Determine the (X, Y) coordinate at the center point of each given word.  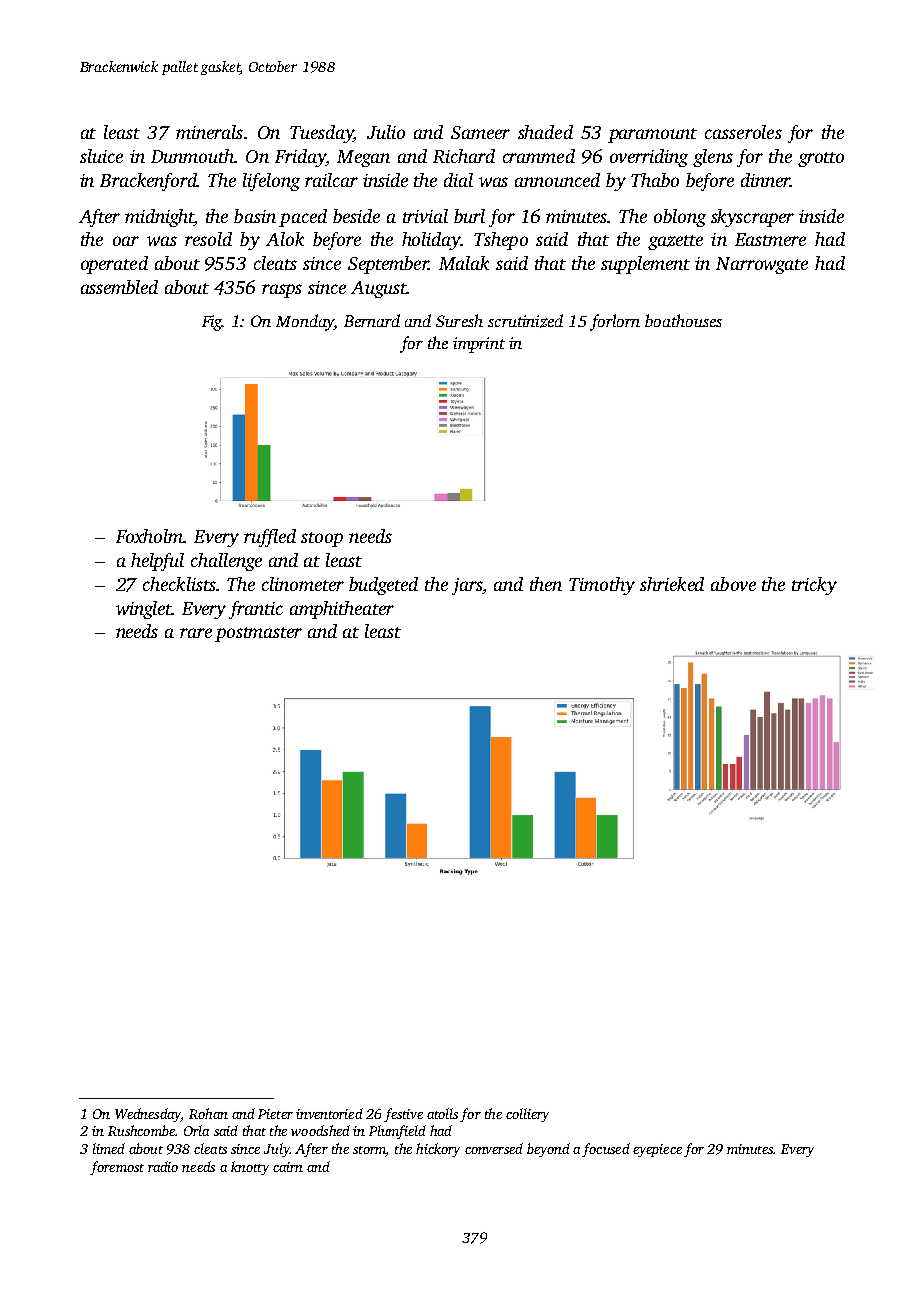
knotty (250, 1168)
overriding (649, 158)
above (733, 584)
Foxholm (150, 536)
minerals (209, 132)
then (546, 584)
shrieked (672, 584)
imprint (479, 345)
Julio (386, 132)
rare (196, 633)
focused (606, 1150)
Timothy (602, 586)
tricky (814, 586)
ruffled (270, 538)
